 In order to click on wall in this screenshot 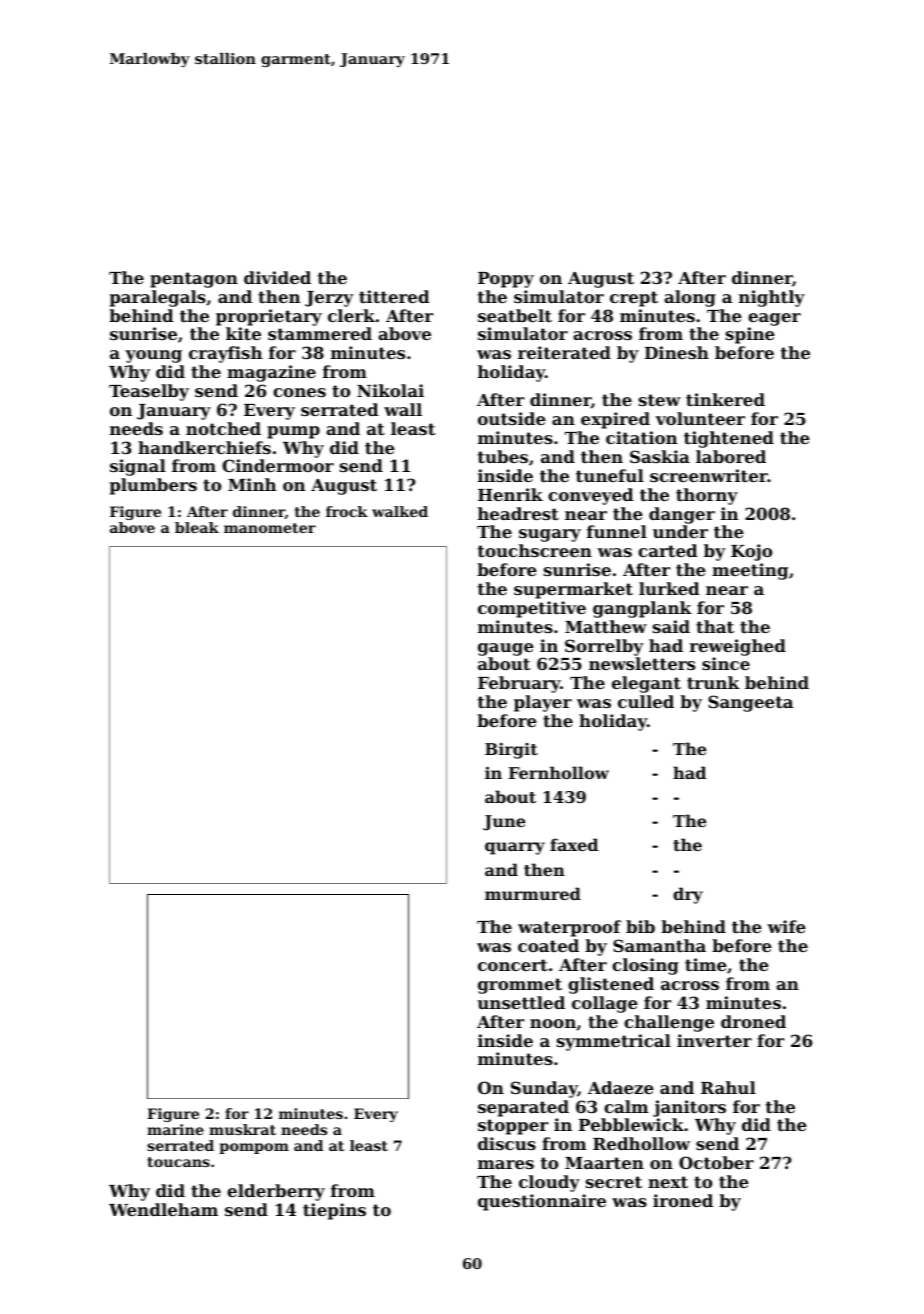, I will do `click(403, 409)`.
